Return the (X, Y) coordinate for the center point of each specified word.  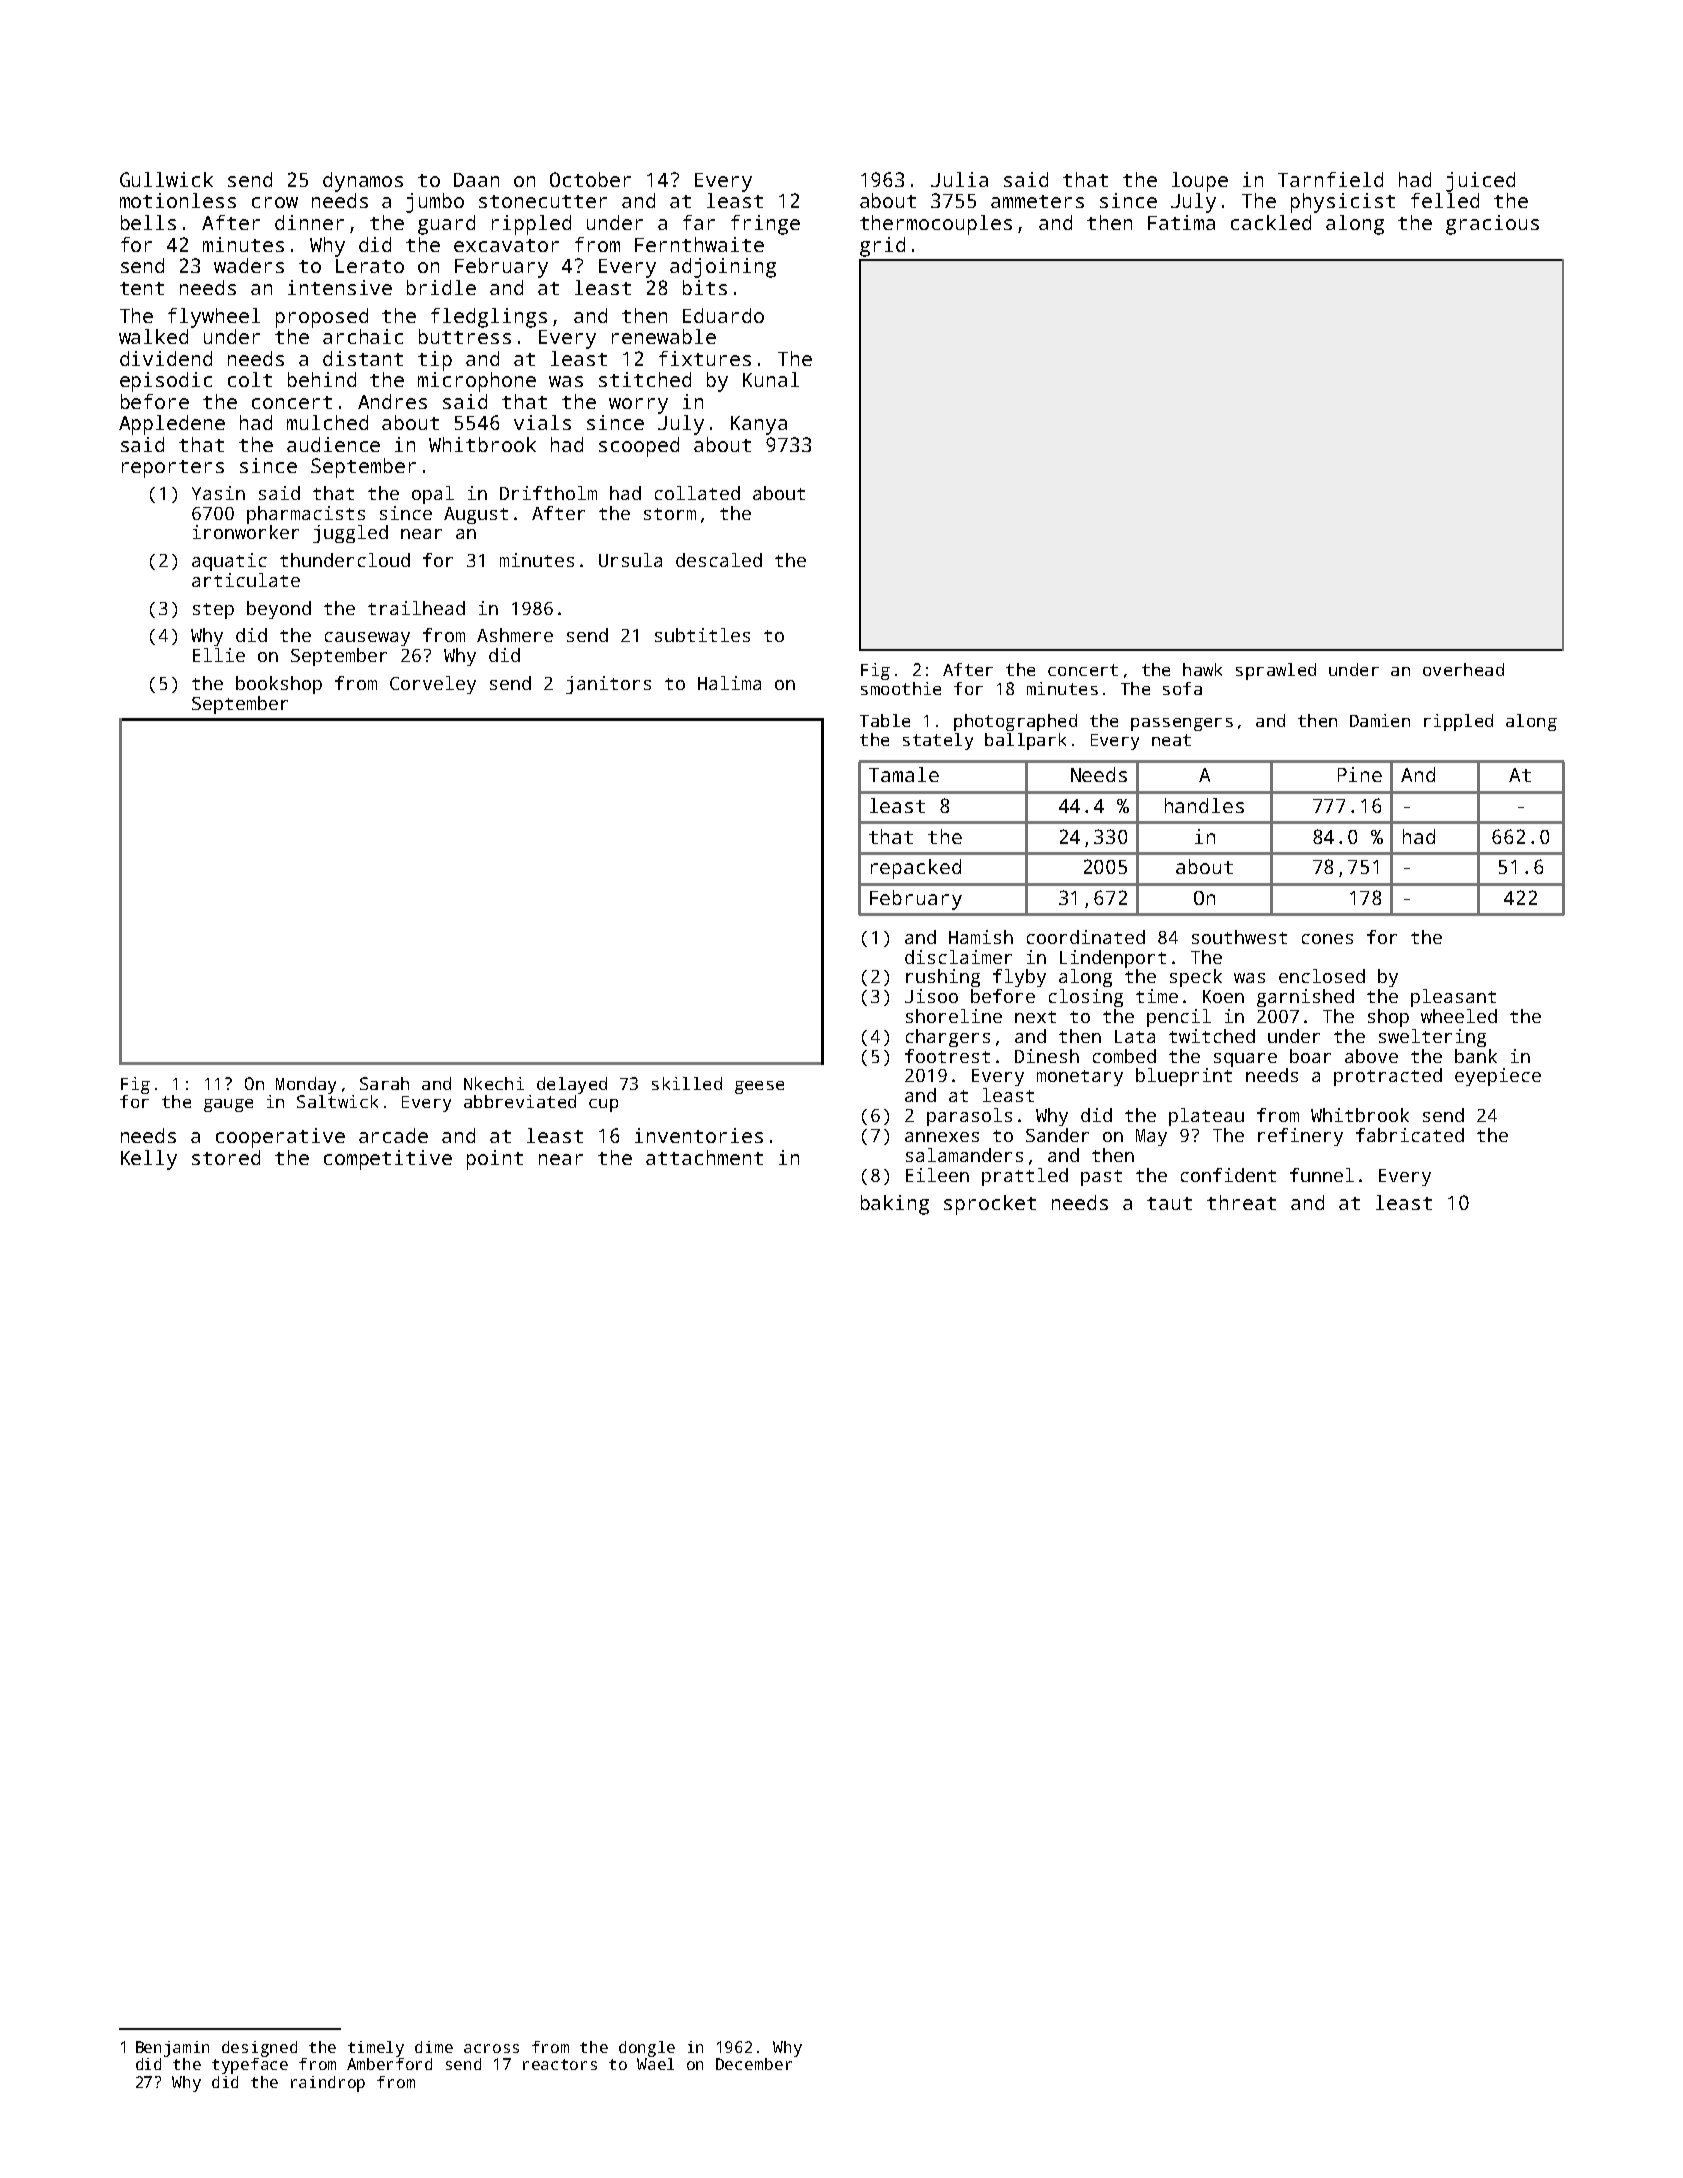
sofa (1182, 688)
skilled (687, 1083)
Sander (1057, 1135)
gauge (228, 1105)
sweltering (1432, 1038)
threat (1241, 1202)
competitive (388, 1160)
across (491, 2048)
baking (895, 1205)
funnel (1322, 1175)
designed (259, 2049)
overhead (1463, 669)
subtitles (702, 635)
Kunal (771, 379)
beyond (279, 610)
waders (249, 265)
